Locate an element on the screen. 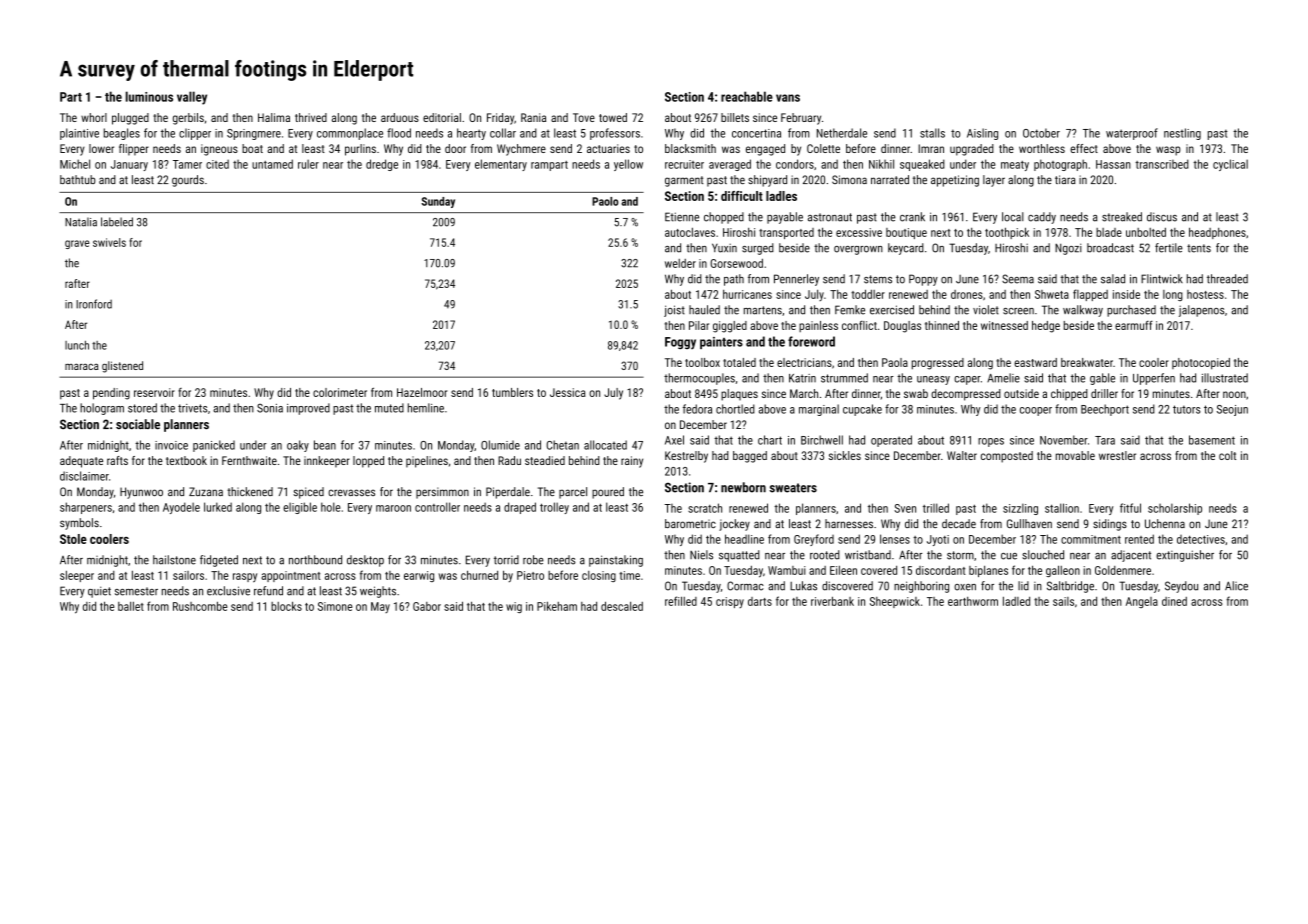  colt is located at coordinates (1227, 455).
